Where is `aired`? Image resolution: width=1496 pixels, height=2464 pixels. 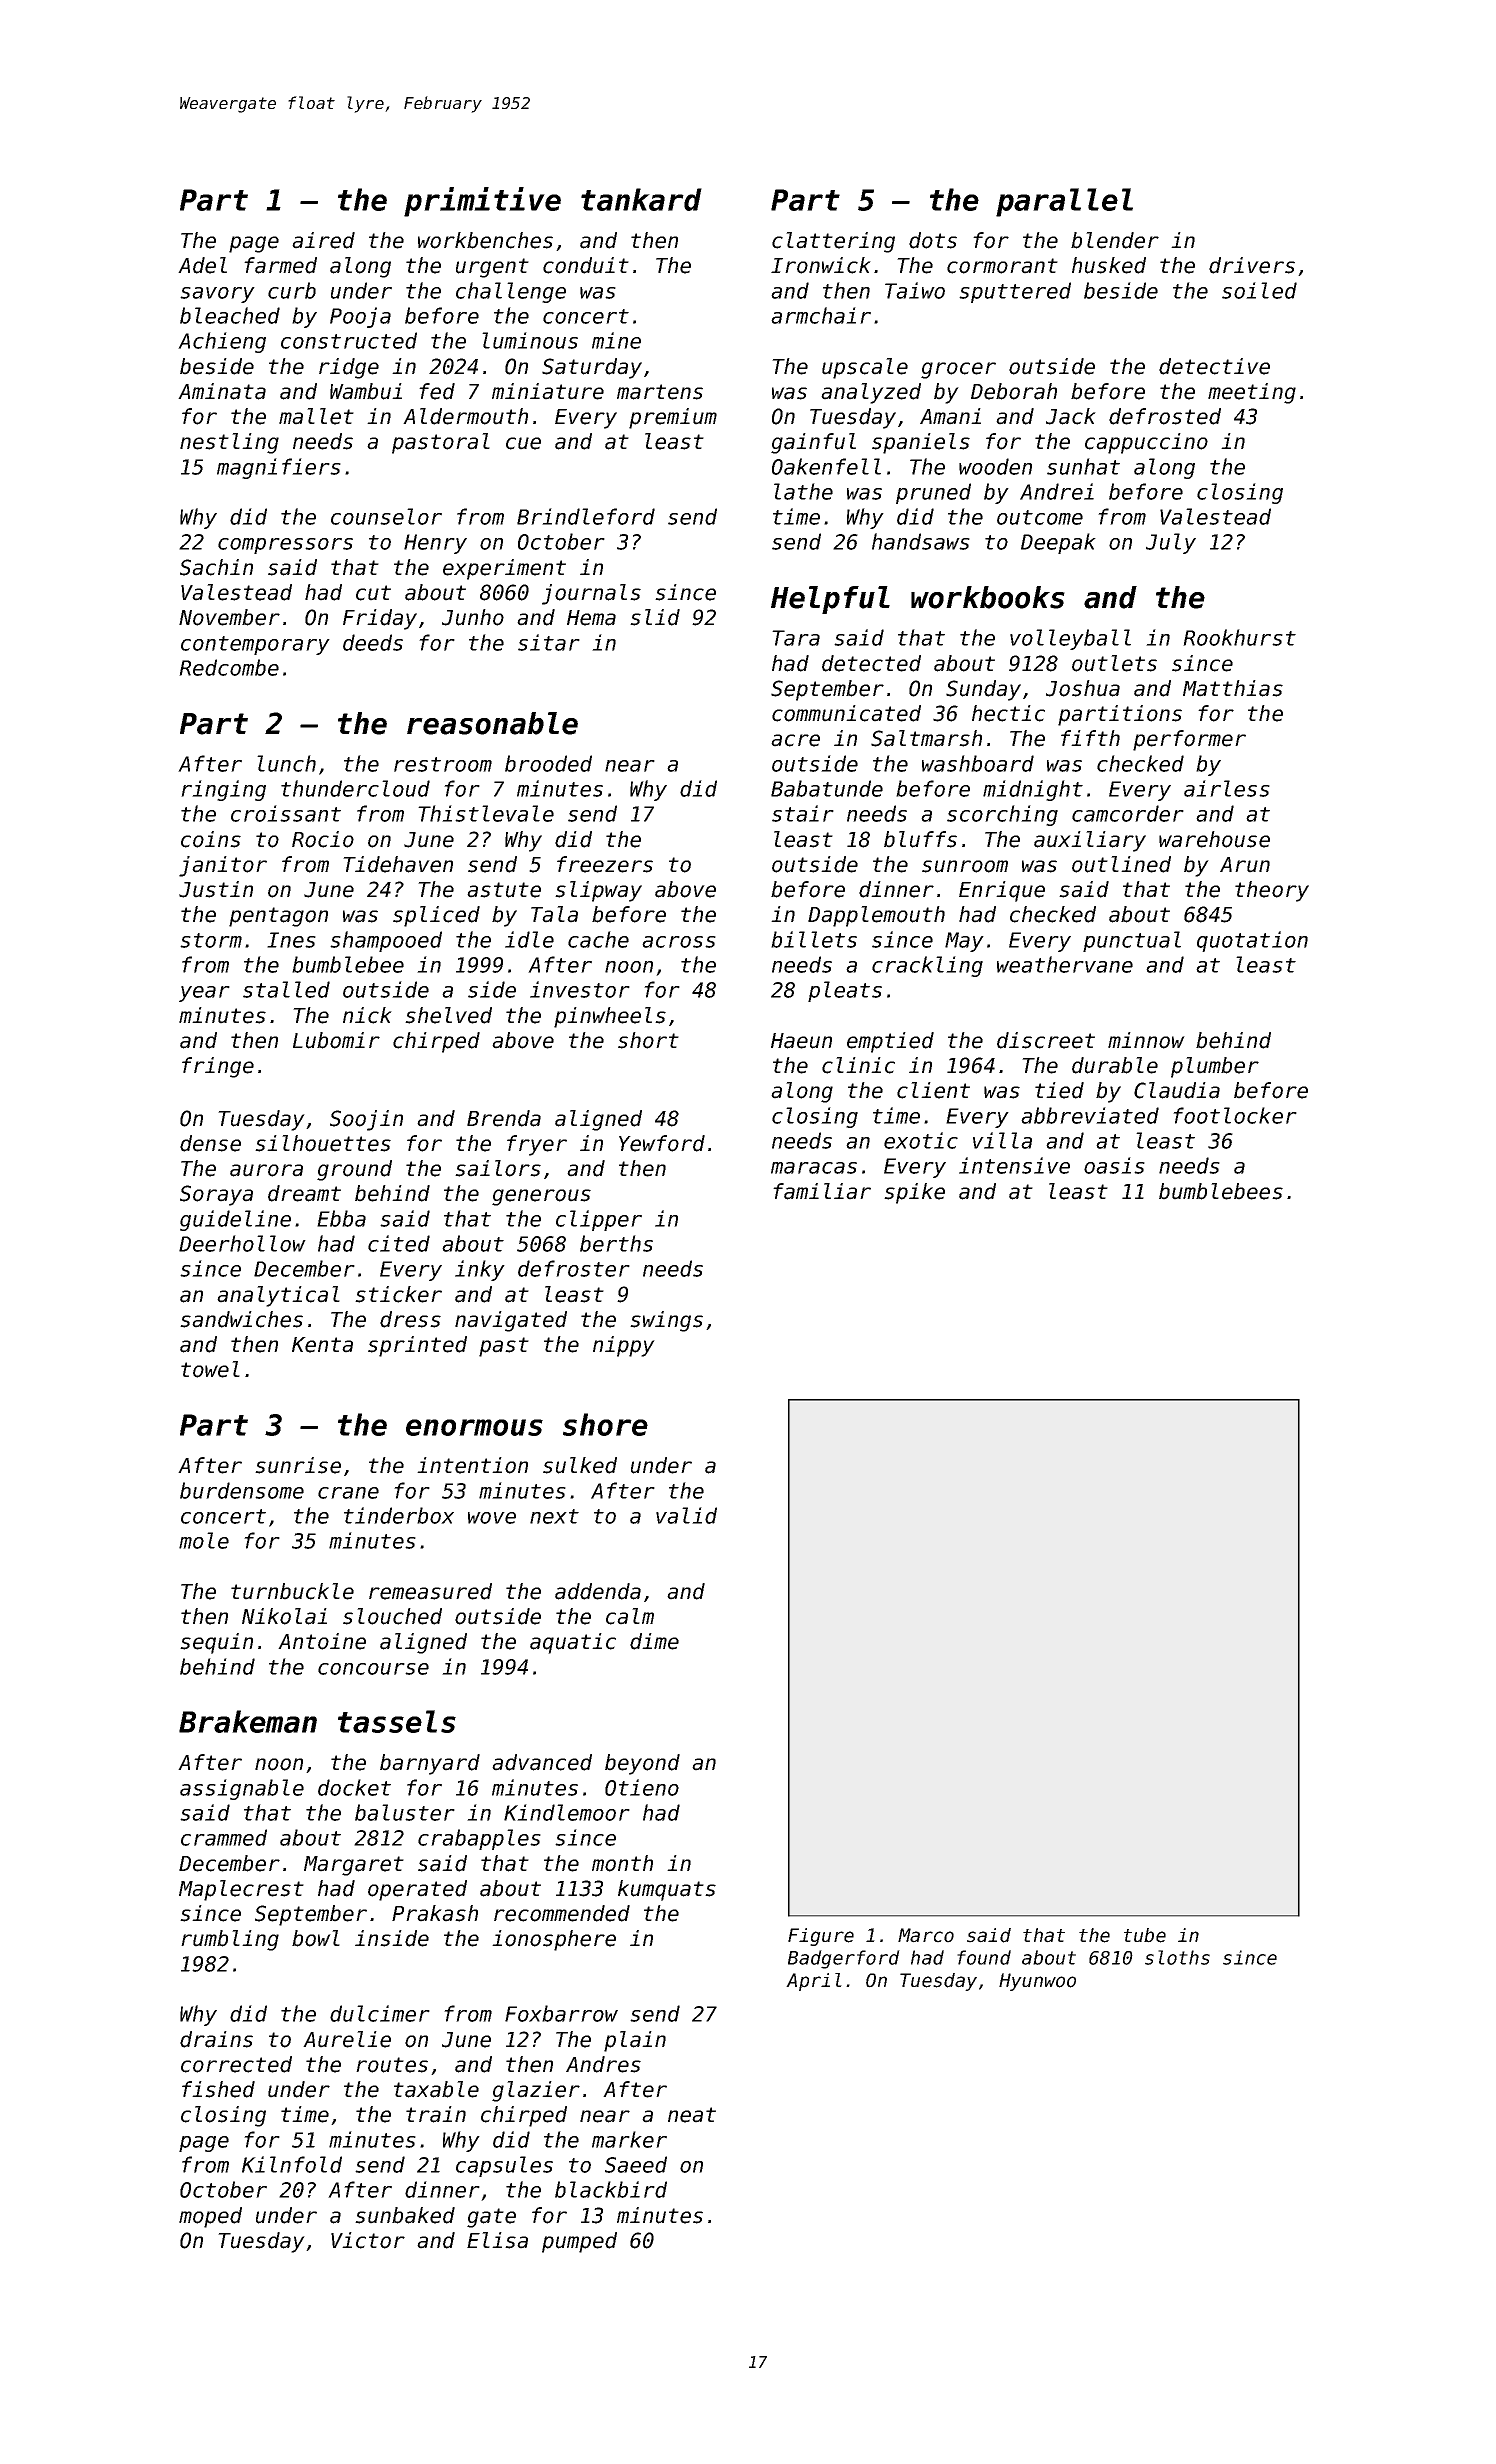
aired is located at coordinates (323, 240).
